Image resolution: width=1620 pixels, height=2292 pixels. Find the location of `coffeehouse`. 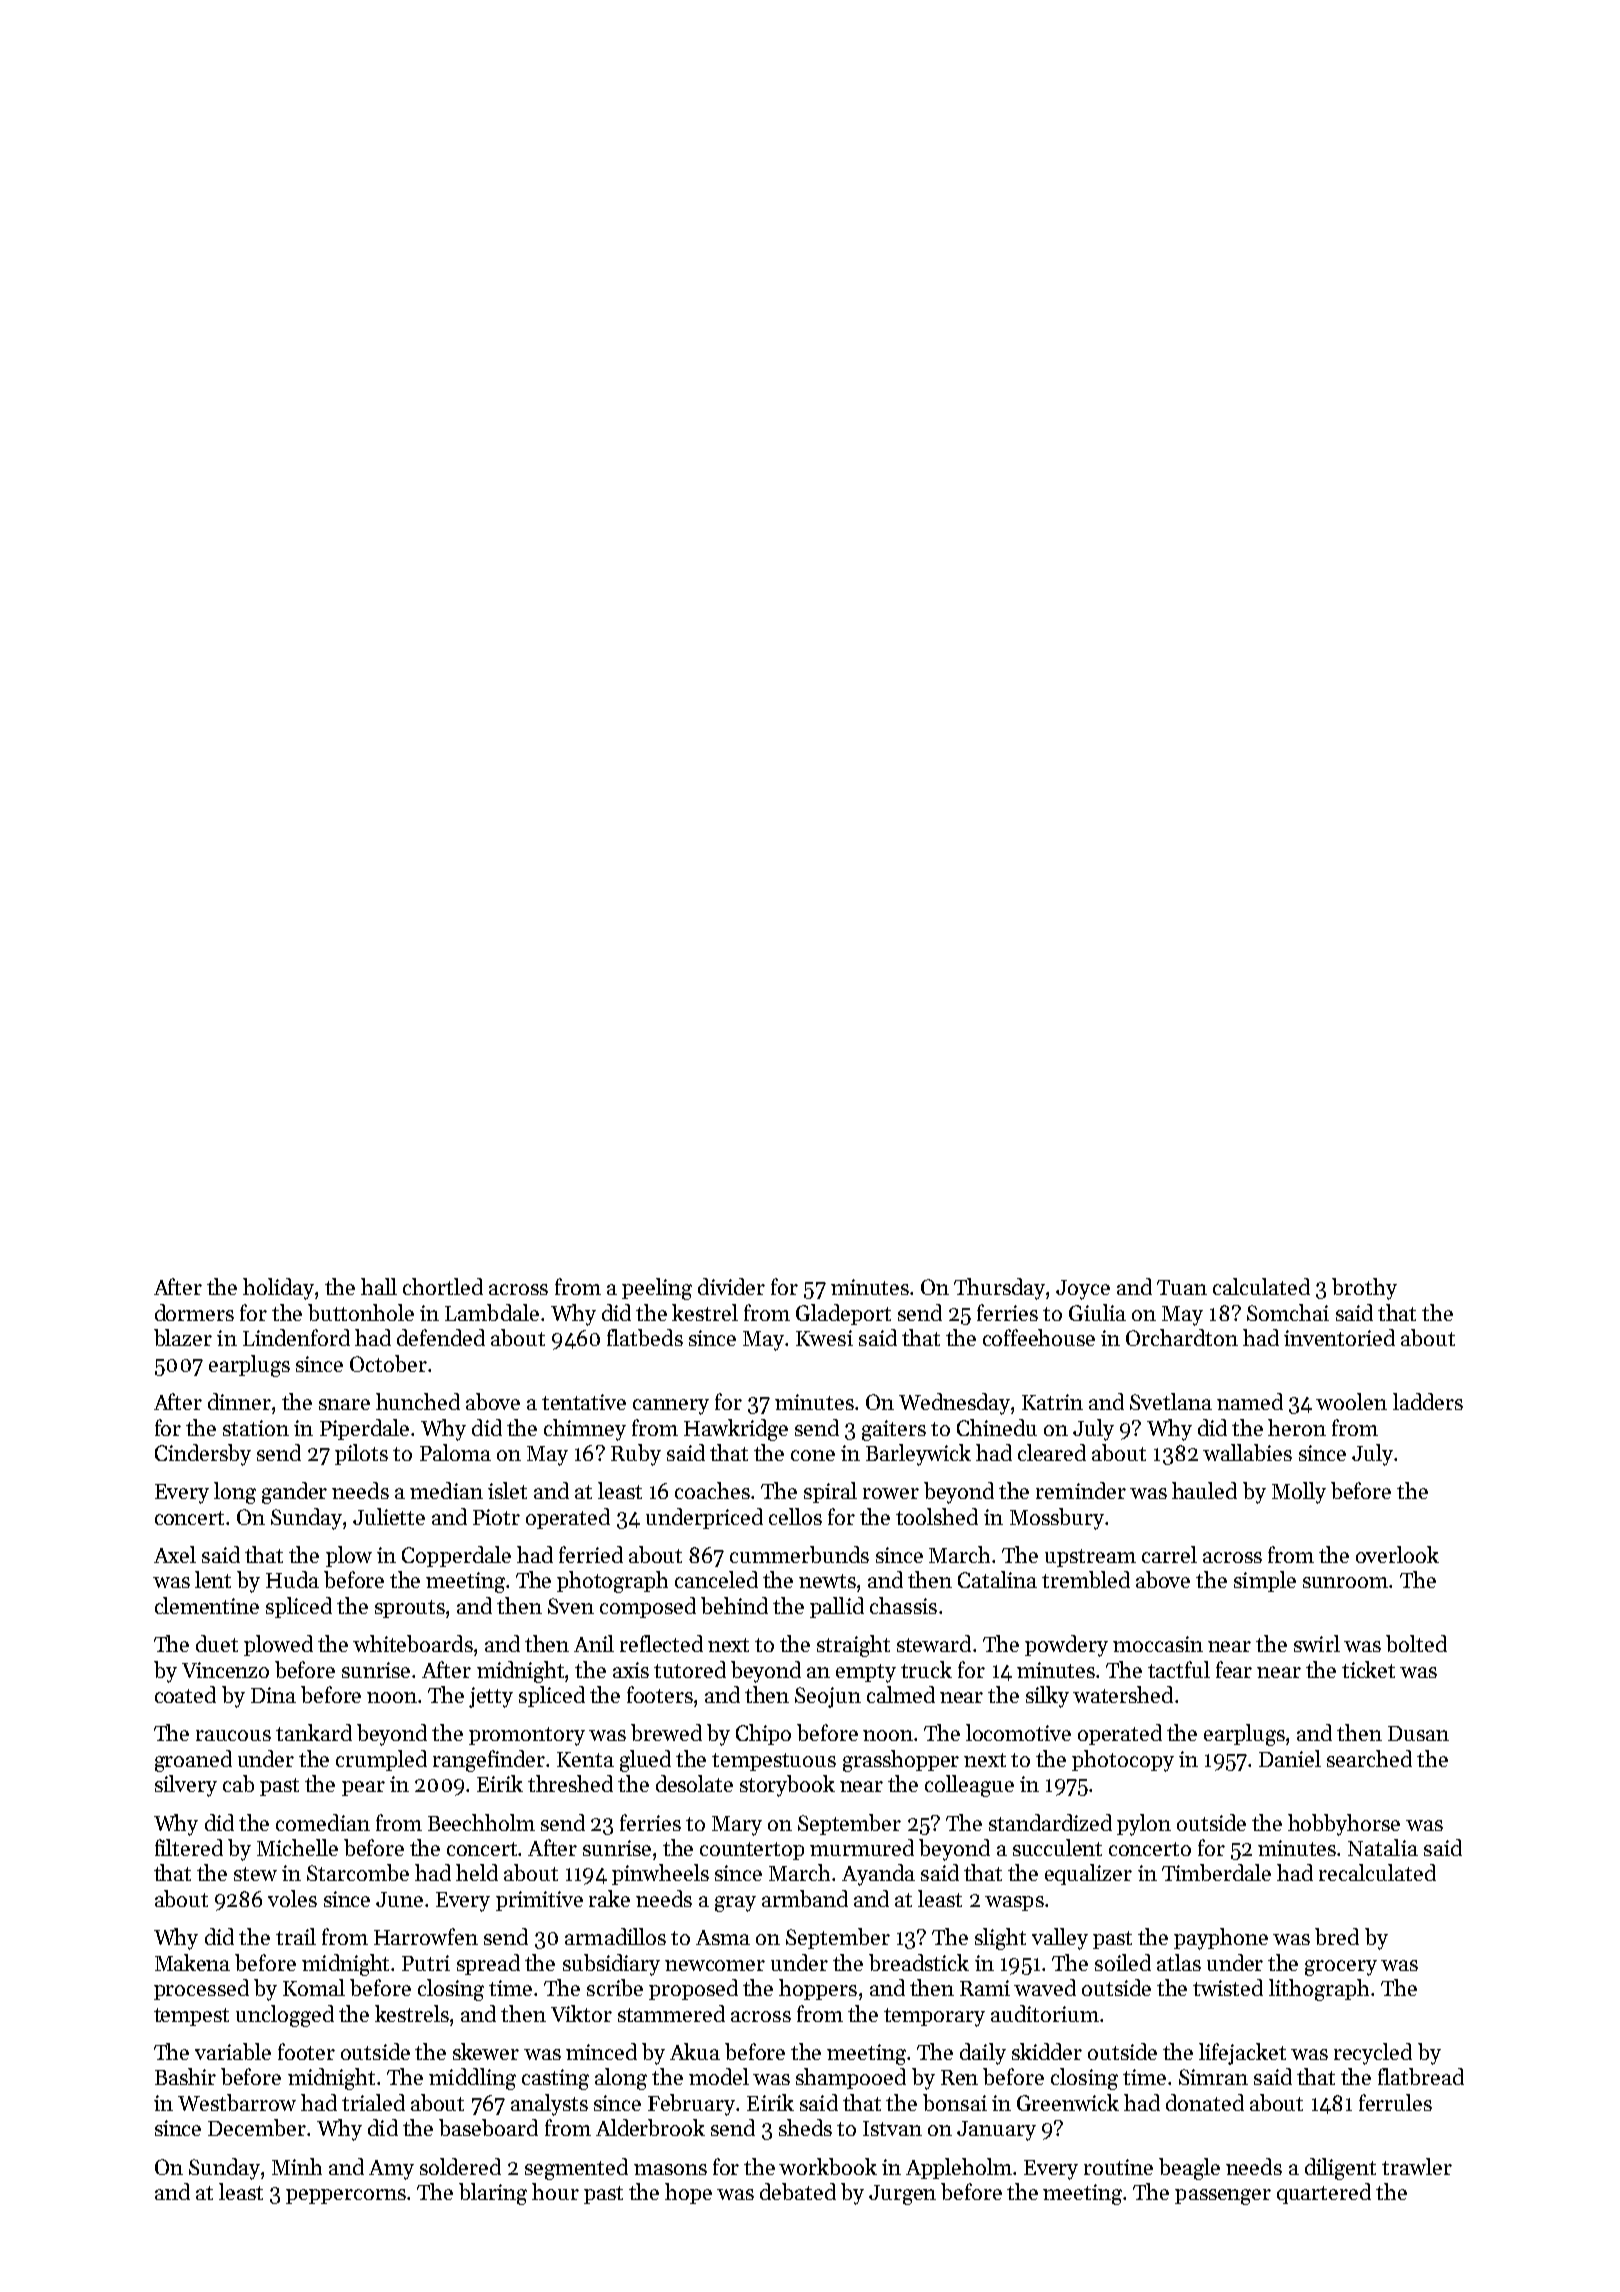

coffeehouse is located at coordinates (1039, 1337).
